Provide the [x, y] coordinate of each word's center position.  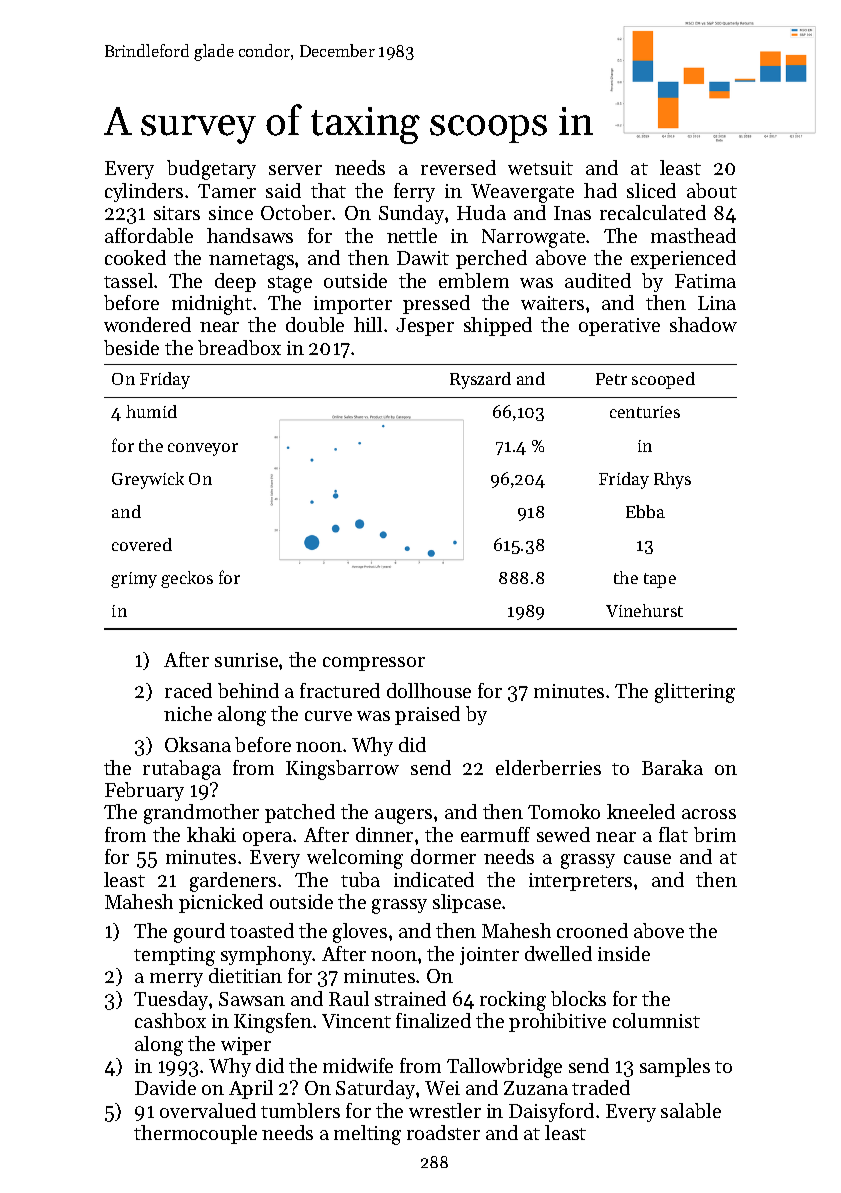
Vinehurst [644, 610]
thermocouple [195, 1134]
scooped [663, 380]
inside [624, 953]
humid [151, 411]
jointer [489, 956]
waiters [552, 303]
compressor [374, 664]
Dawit [423, 258]
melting [367, 1135]
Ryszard [480, 380]
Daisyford [551, 1112]
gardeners [233, 882]
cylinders [144, 192]
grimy [134, 580]
